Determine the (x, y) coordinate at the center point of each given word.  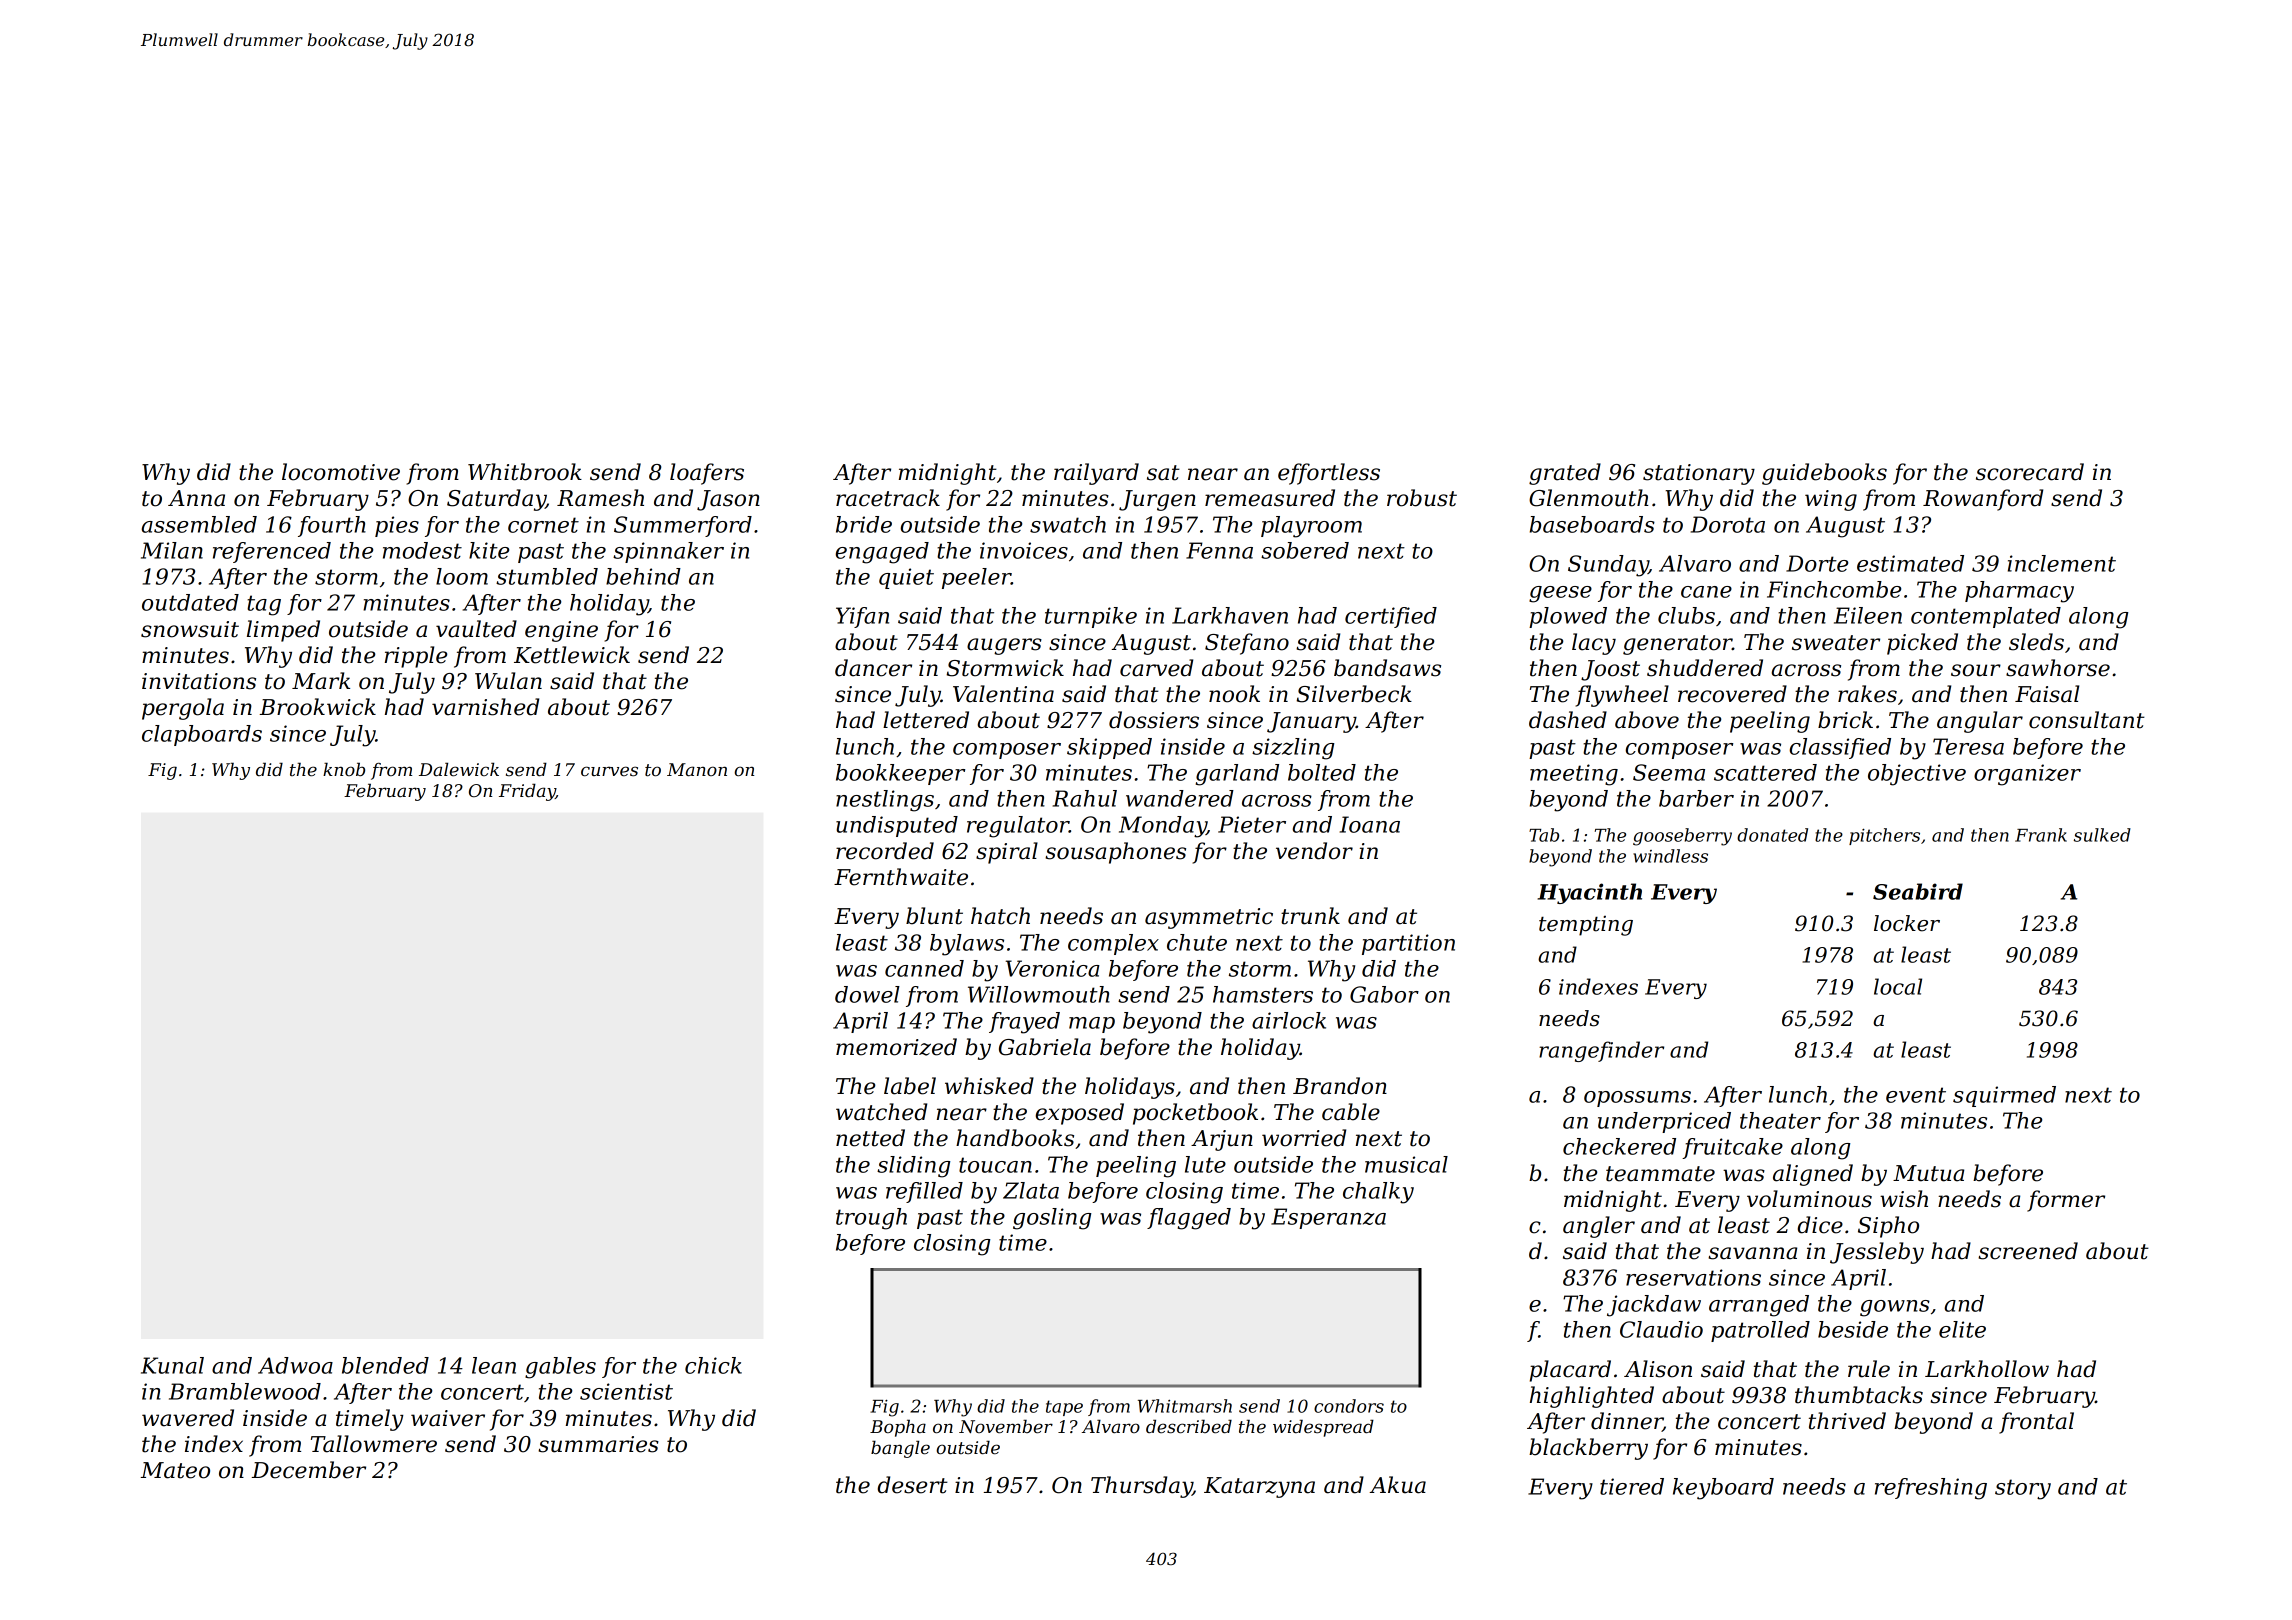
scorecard (2030, 472)
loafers (707, 474)
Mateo (175, 1470)
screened (2028, 1251)
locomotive (341, 472)
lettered (926, 720)
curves (609, 771)
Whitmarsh (1185, 1406)
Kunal (172, 1365)
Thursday (1141, 1487)
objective (1917, 775)
